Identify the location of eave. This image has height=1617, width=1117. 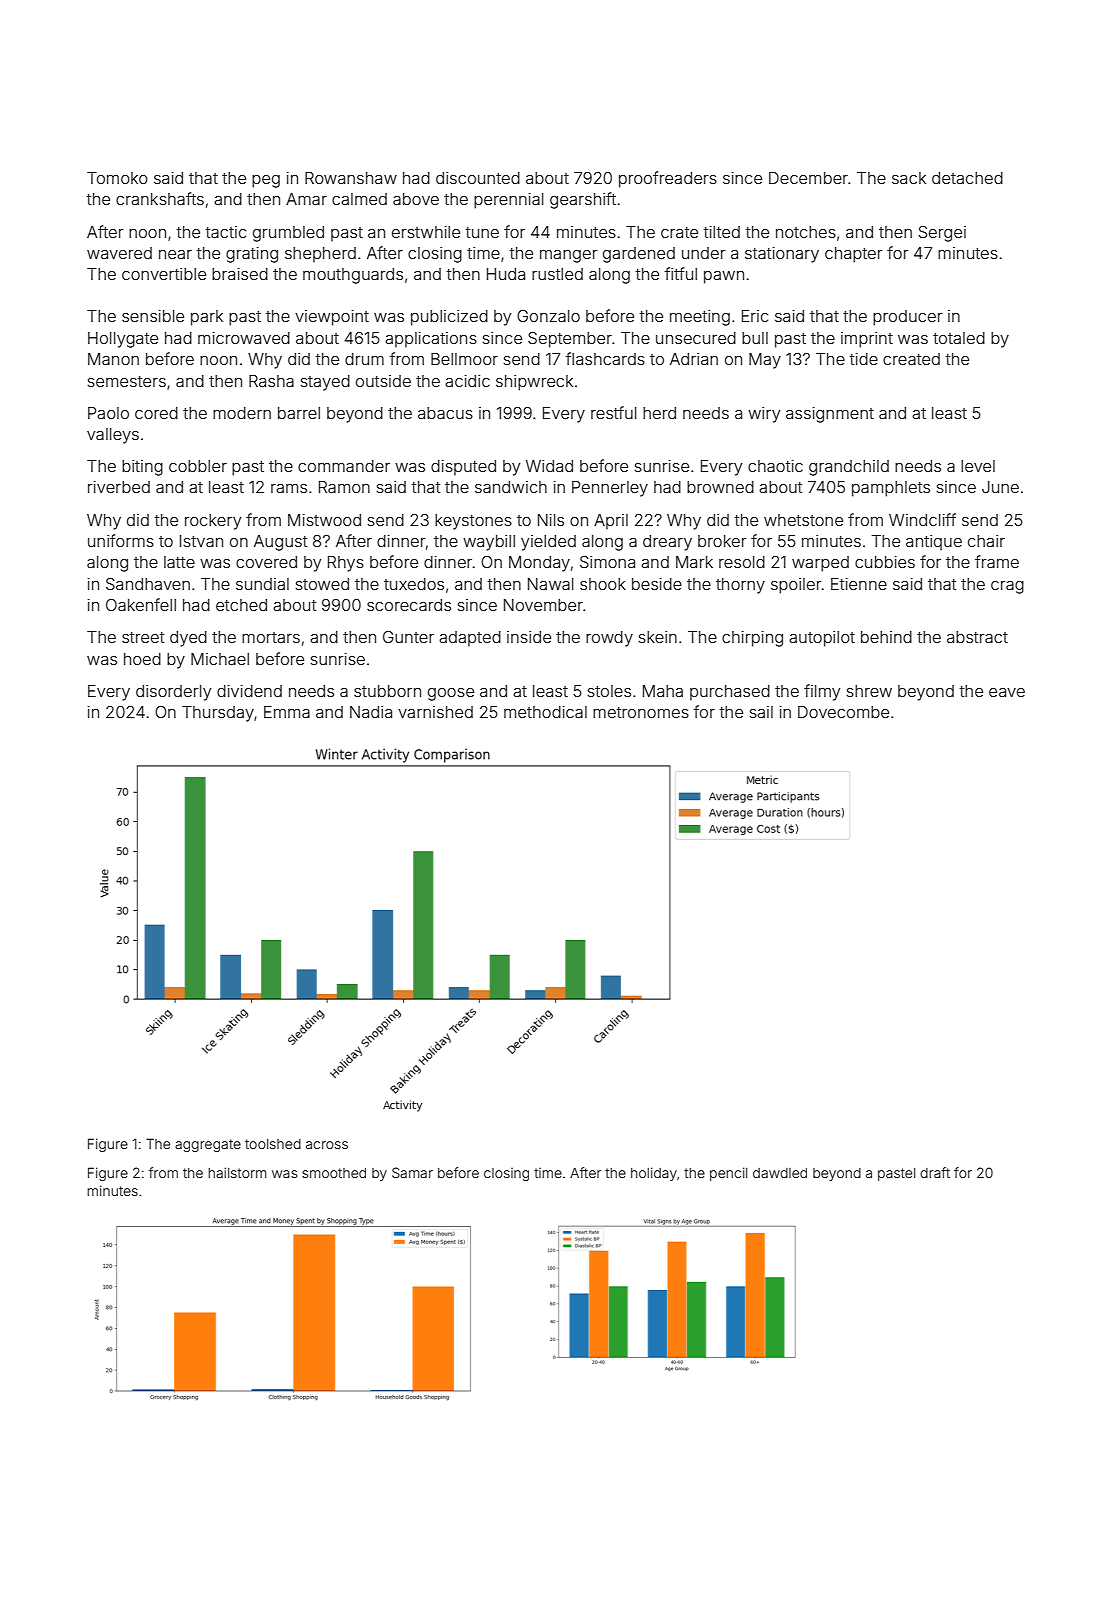
(1007, 692).
